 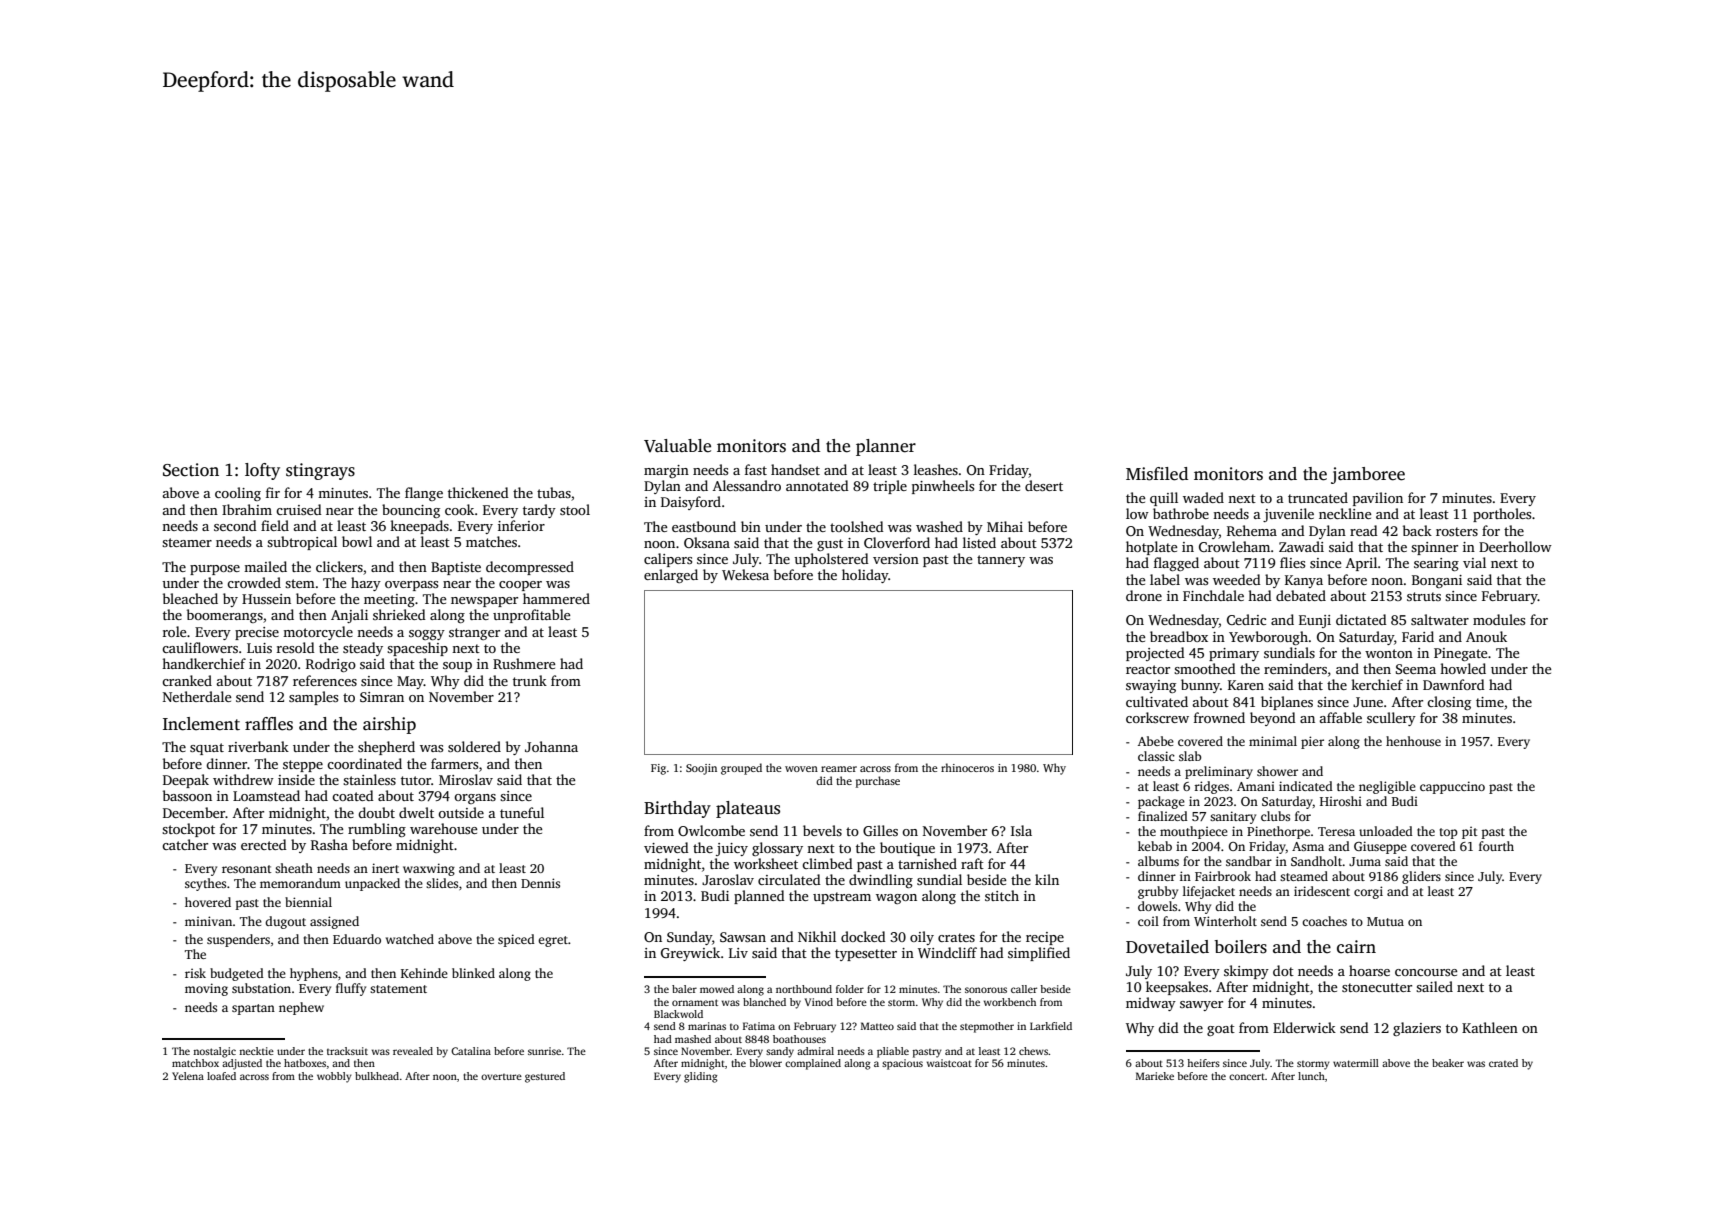 What do you see at coordinates (1490, 1027) in the page?
I see `Kathleen` at bounding box center [1490, 1027].
